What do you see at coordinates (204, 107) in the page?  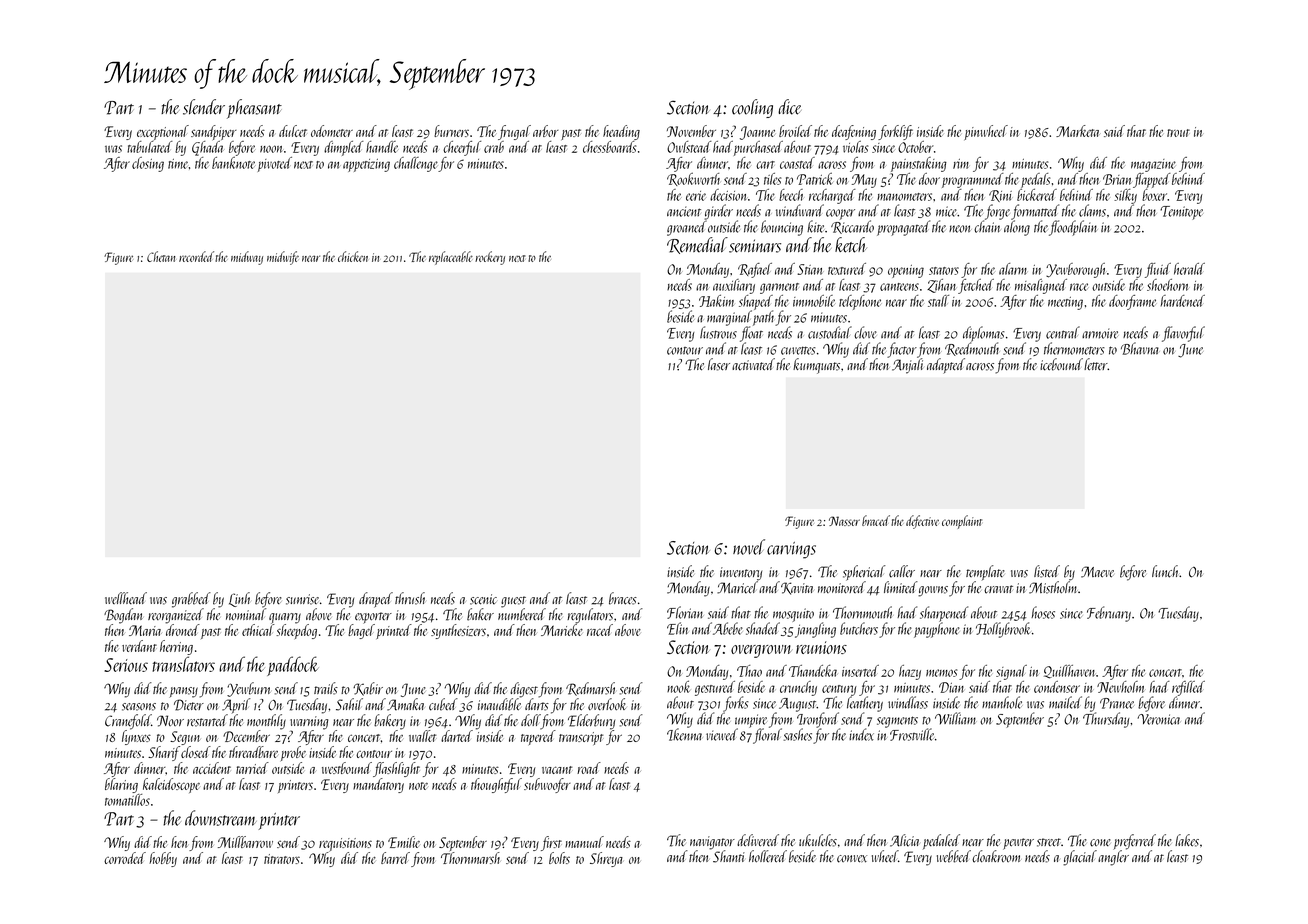 I see `slender` at bounding box center [204, 107].
